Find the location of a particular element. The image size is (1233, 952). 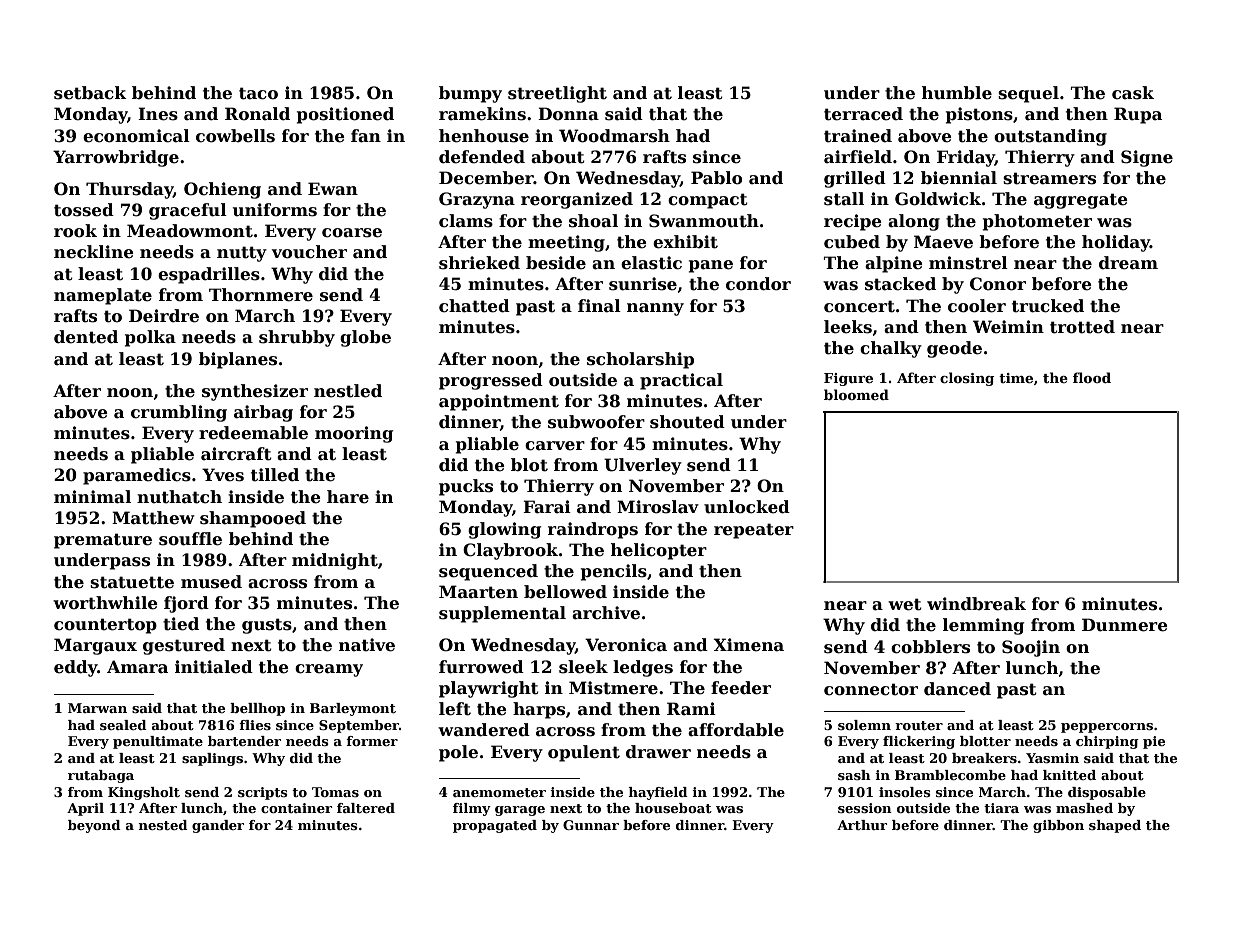

Yarrowbridge is located at coordinates (116, 158).
